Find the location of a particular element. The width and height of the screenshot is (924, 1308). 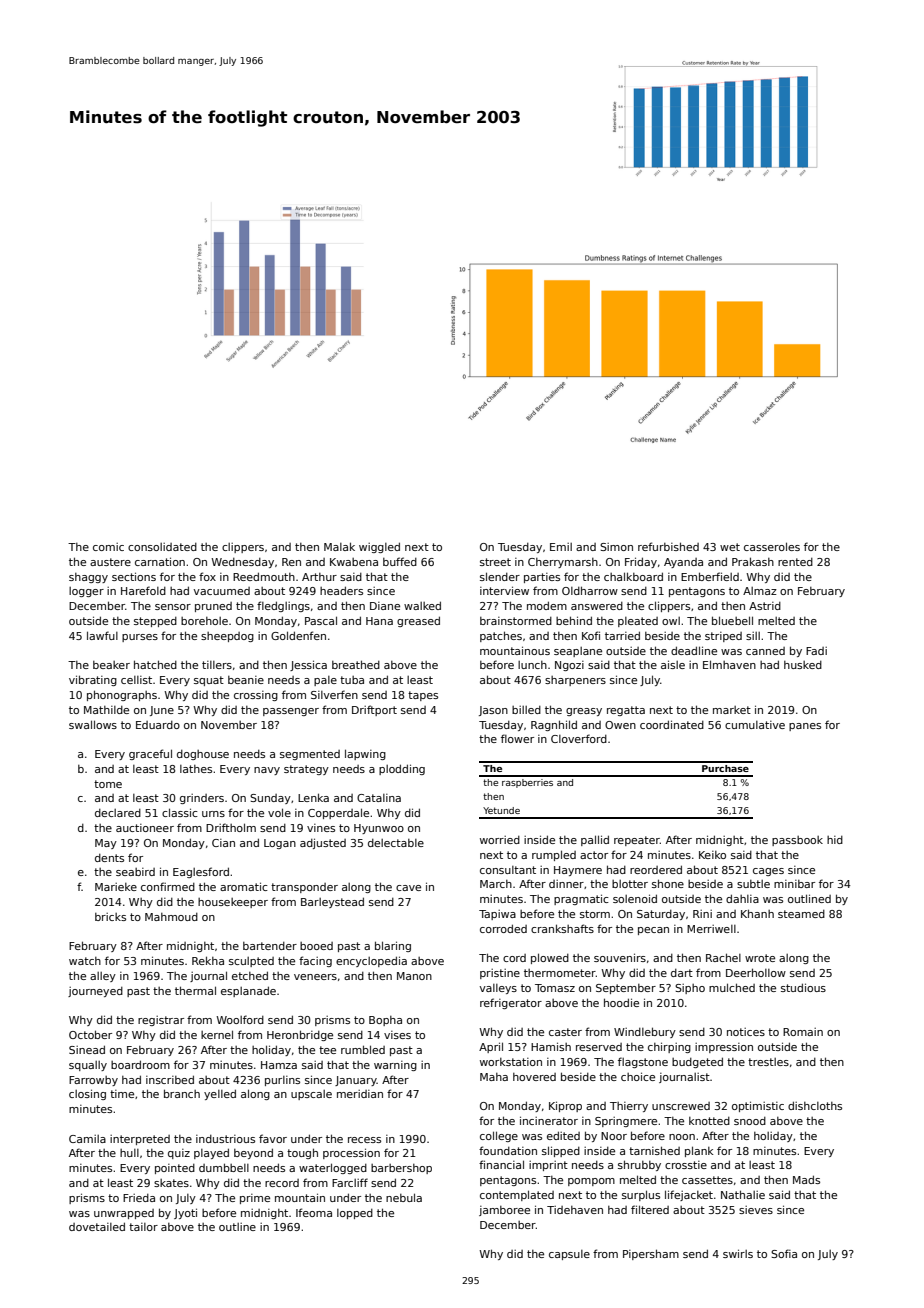

panes is located at coordinates (805, 727).
